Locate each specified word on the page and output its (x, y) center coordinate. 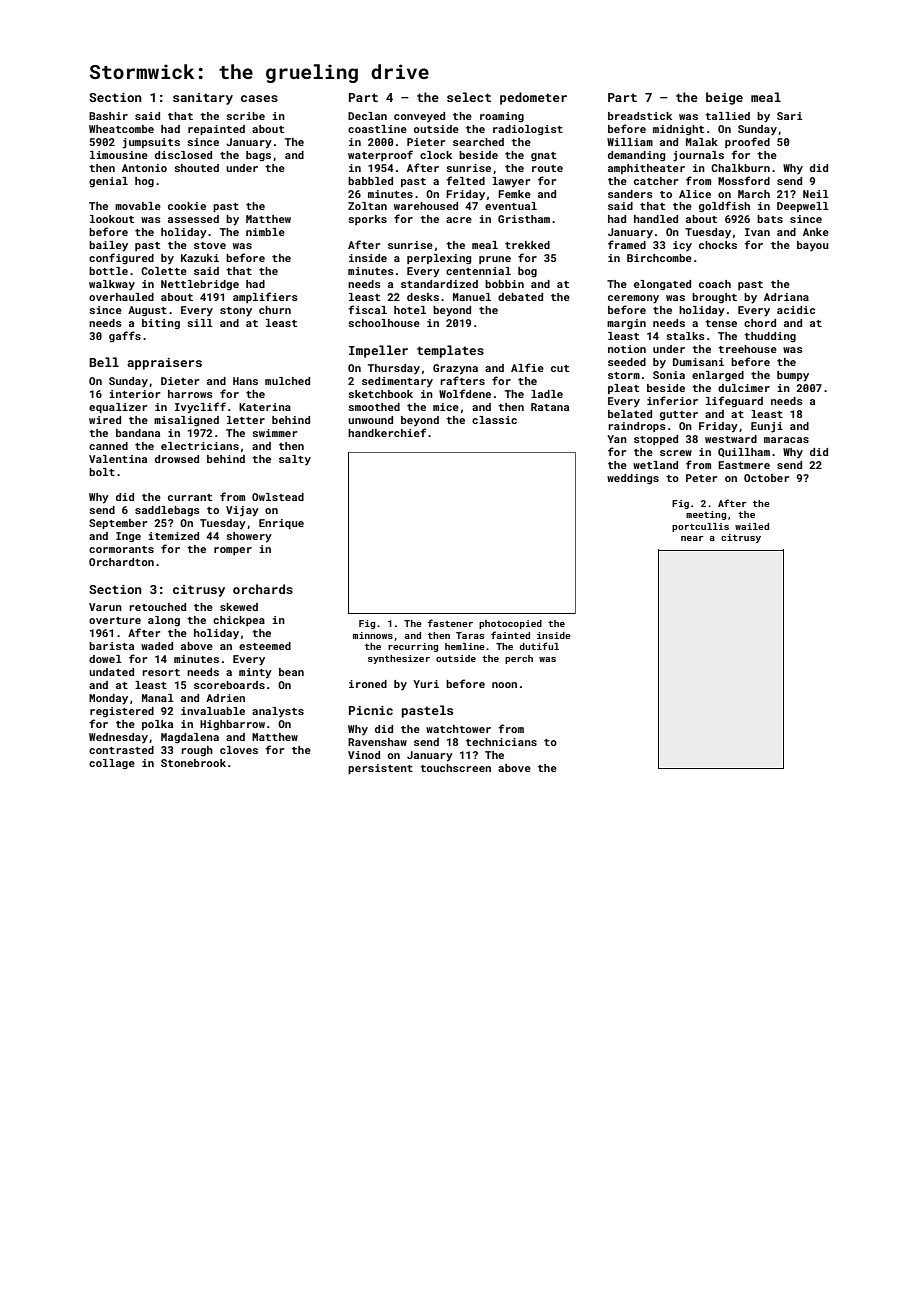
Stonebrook (193, 763)
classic (494, 420)
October (766, 478)
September (118, 524)
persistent (380, 769)
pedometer (533, 98)
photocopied (510, 624)
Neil (816, 194)
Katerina (265, 407)
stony (236, 312)
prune (495, 260)
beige (724, 98)
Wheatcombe (121, 129)
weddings (633, 479)
